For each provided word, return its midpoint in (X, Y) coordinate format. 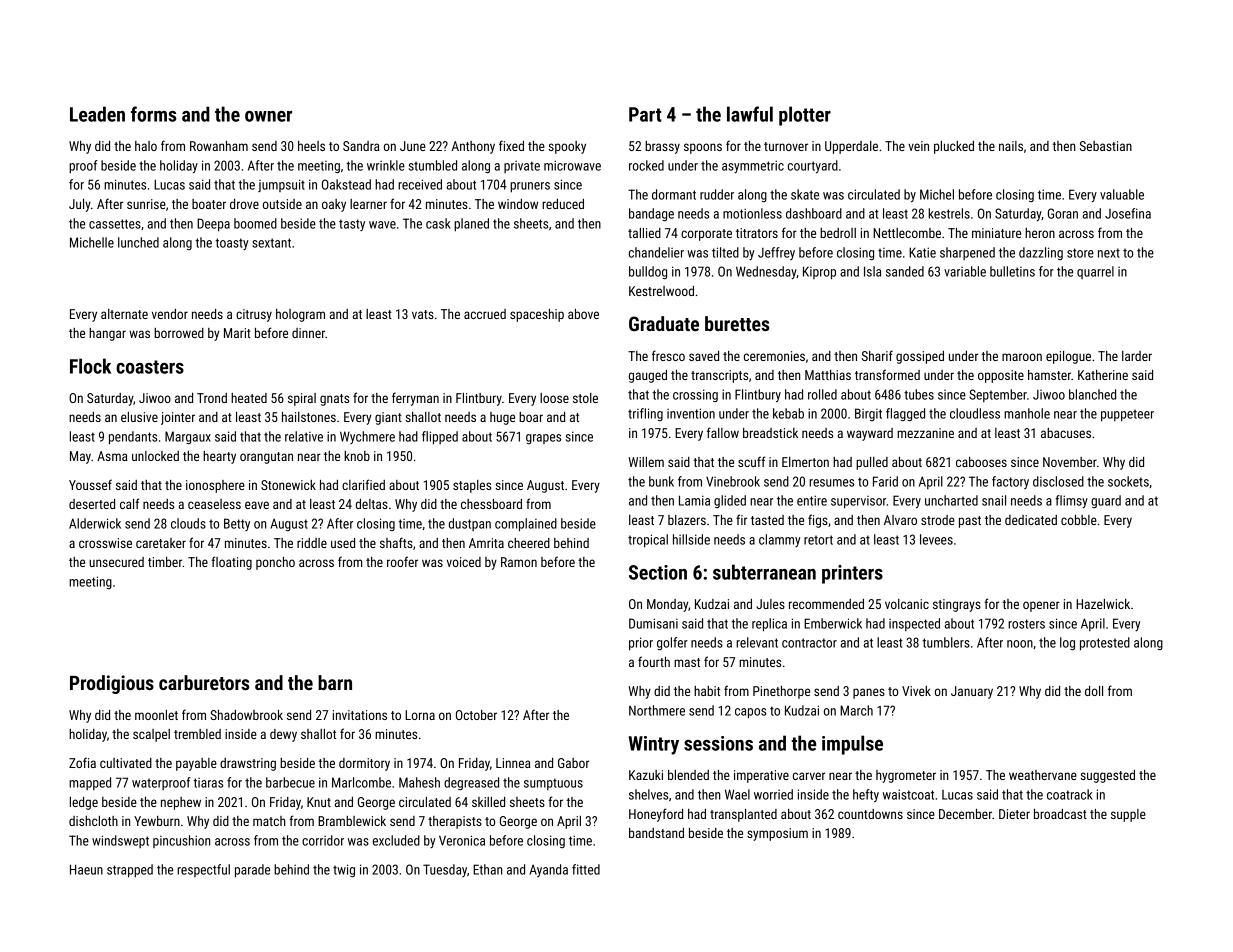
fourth (654, 661)
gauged (648, 376)
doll (1094, 691)
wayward (870, 434)
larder (1137, 356)
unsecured (116, 562)
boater (209, 204)
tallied (644, 233)
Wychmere (367, 437)
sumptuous (553, 784)
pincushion (181, 841)
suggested (1107, 776)
